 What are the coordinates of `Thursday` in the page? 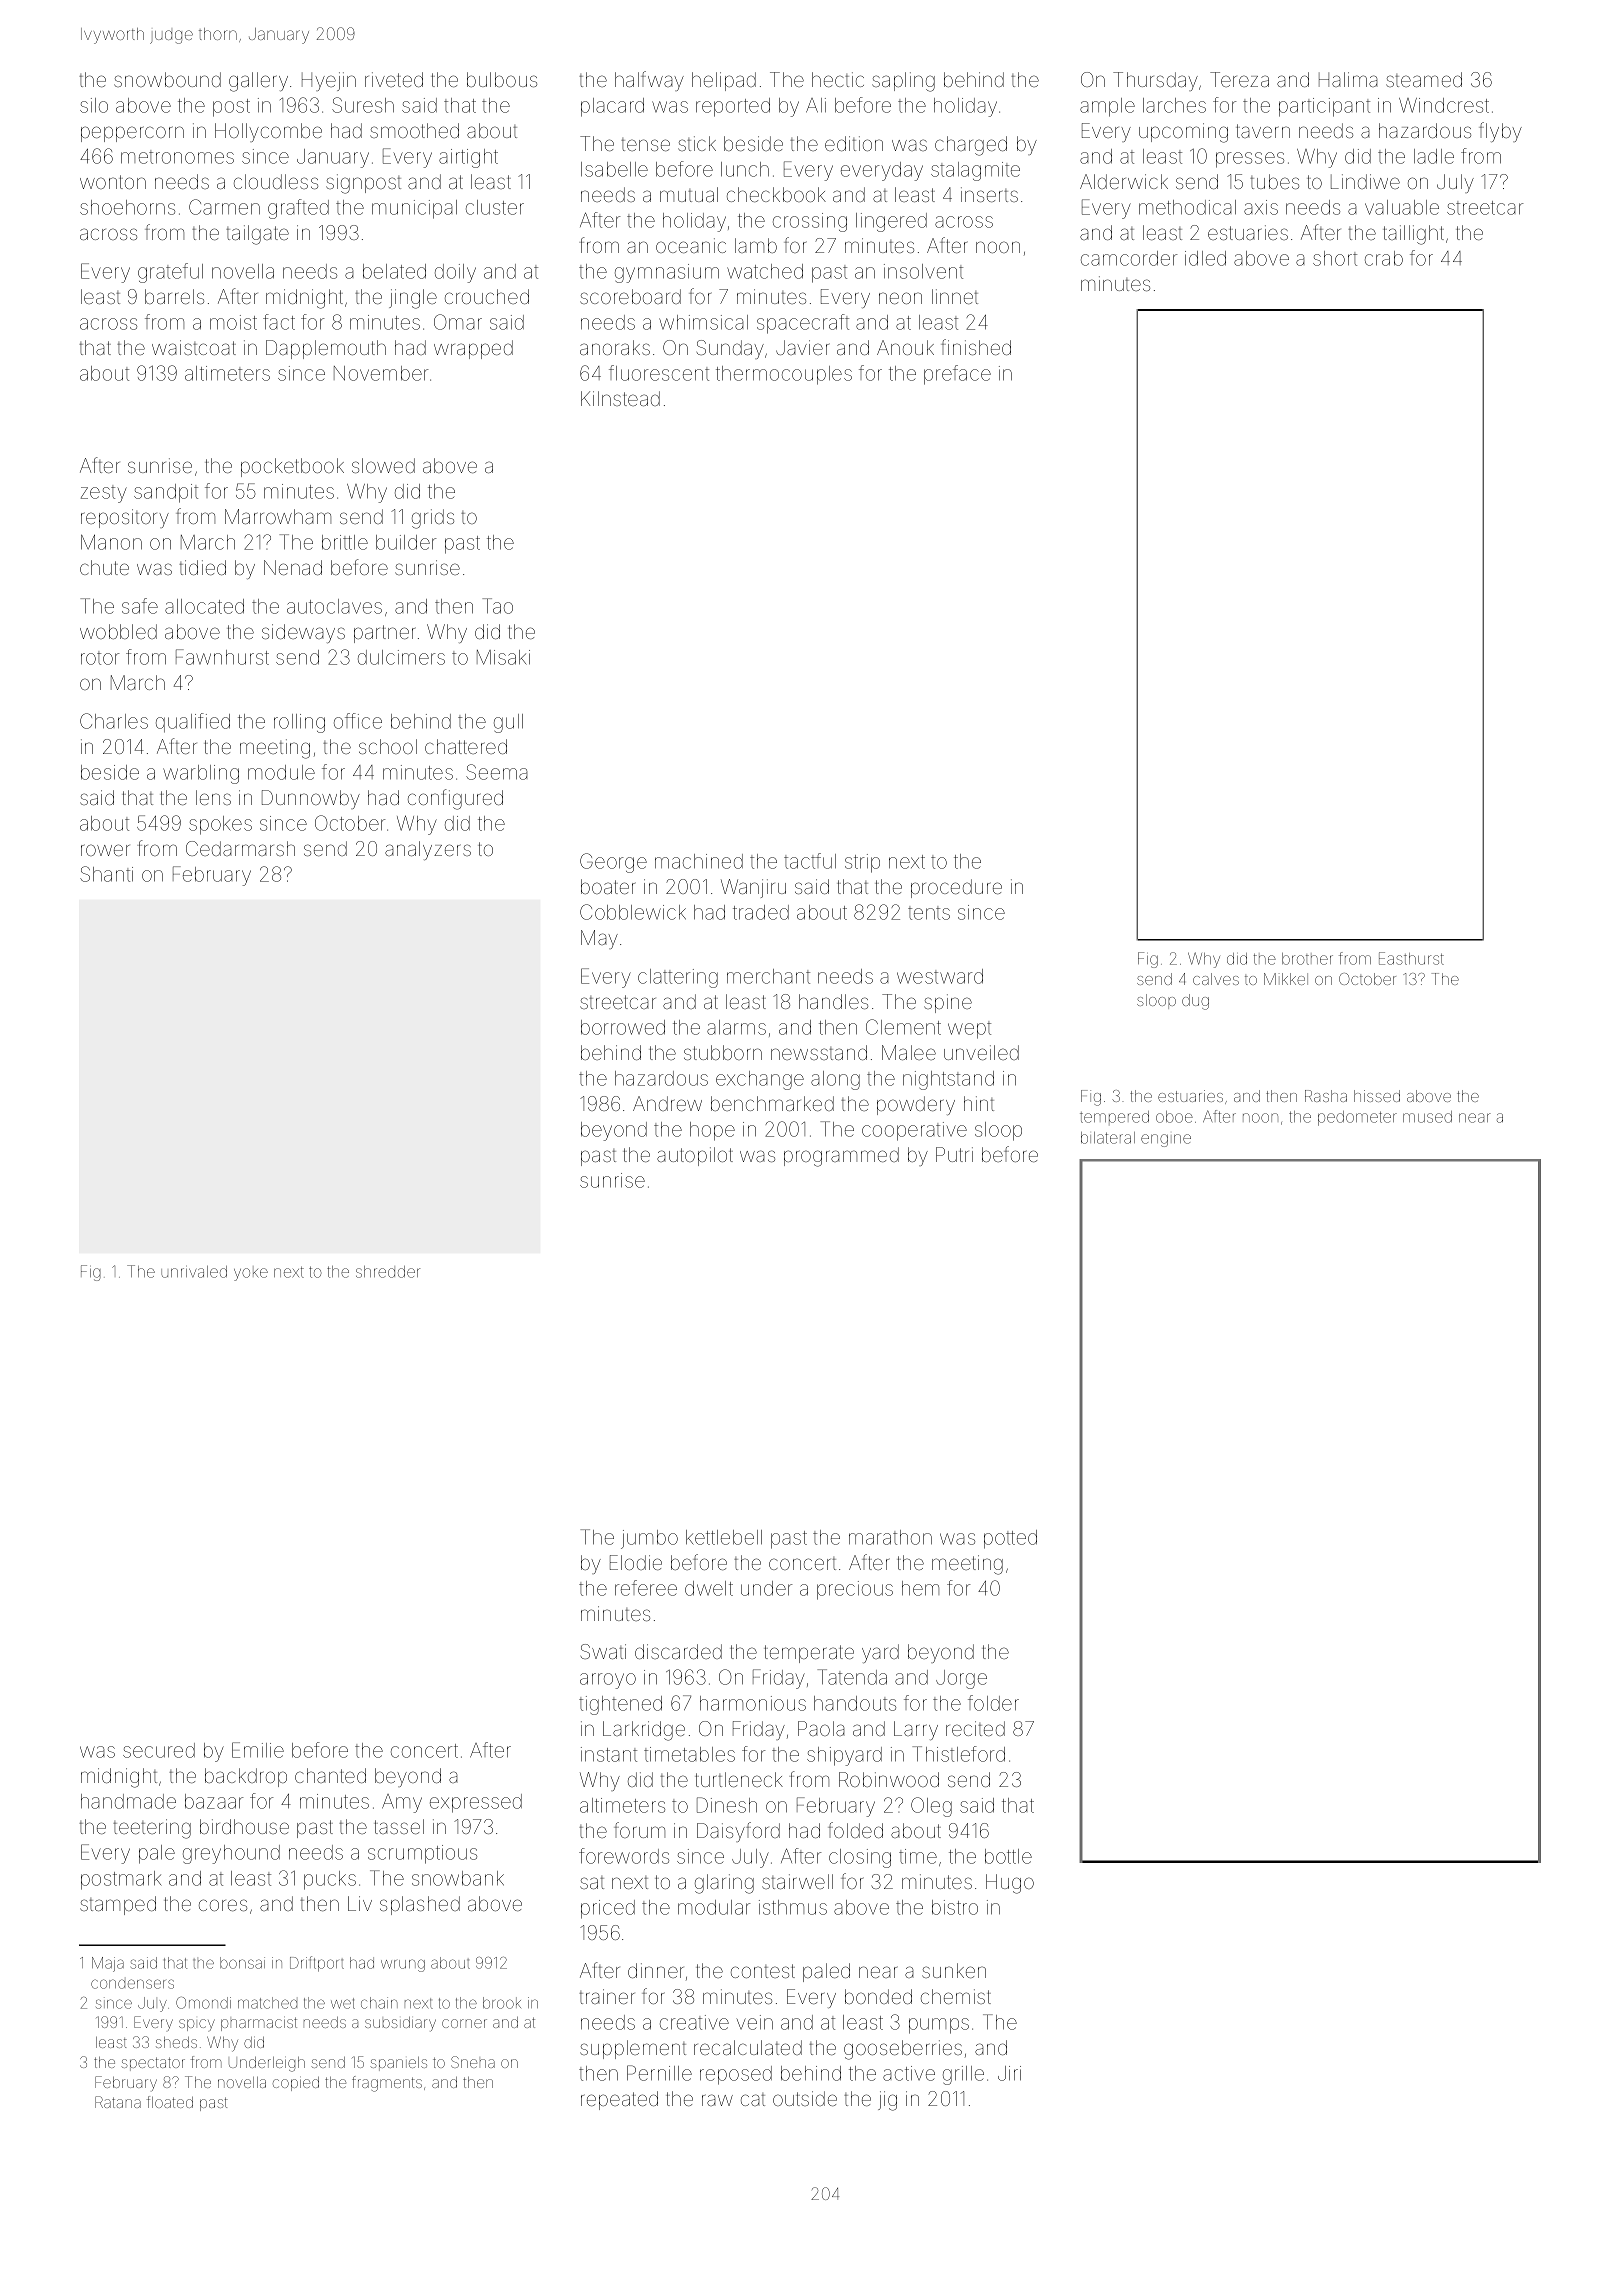 It's located at (1155, 81).
